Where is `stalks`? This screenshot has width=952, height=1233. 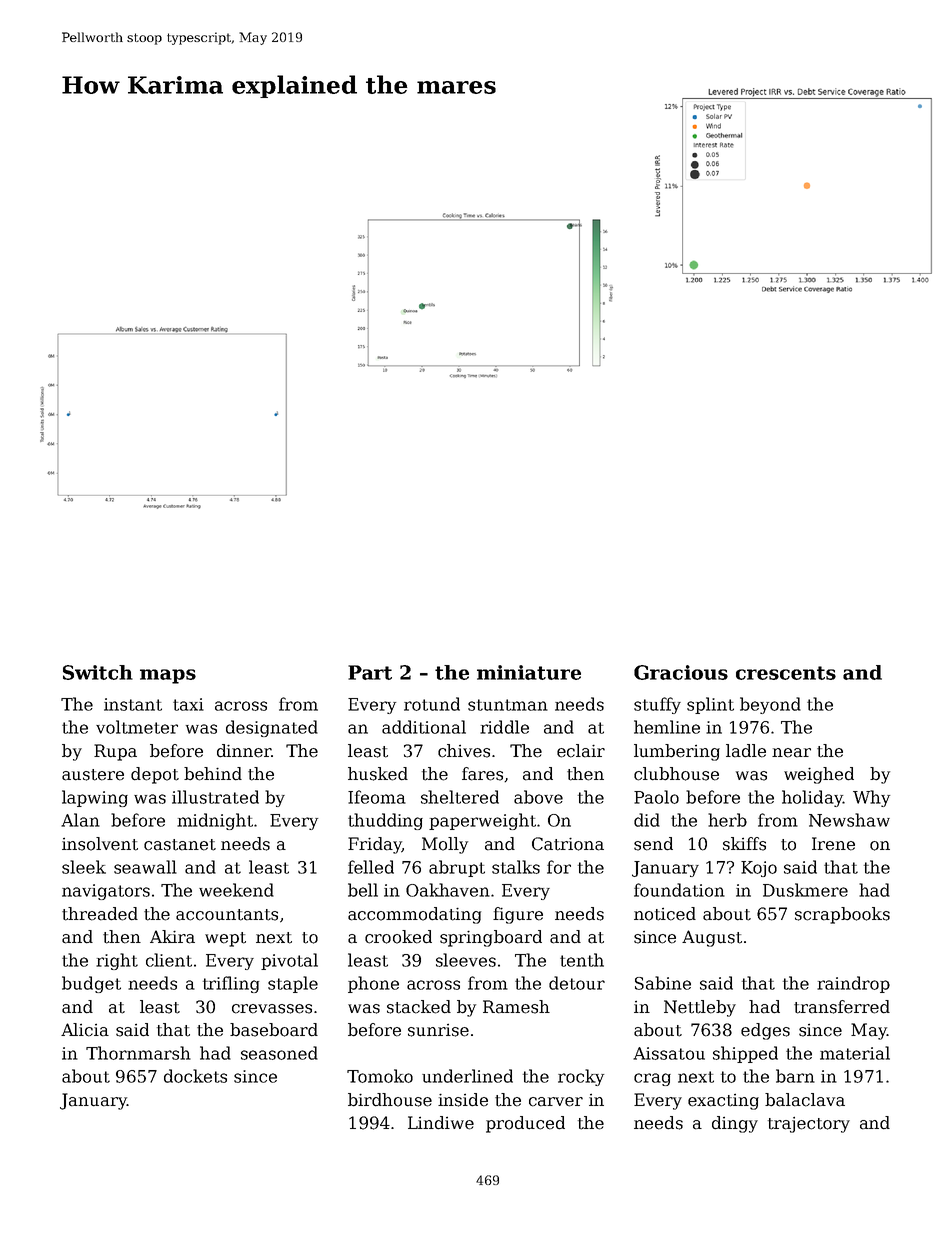
stalks is located at coordinates (516, 867).
